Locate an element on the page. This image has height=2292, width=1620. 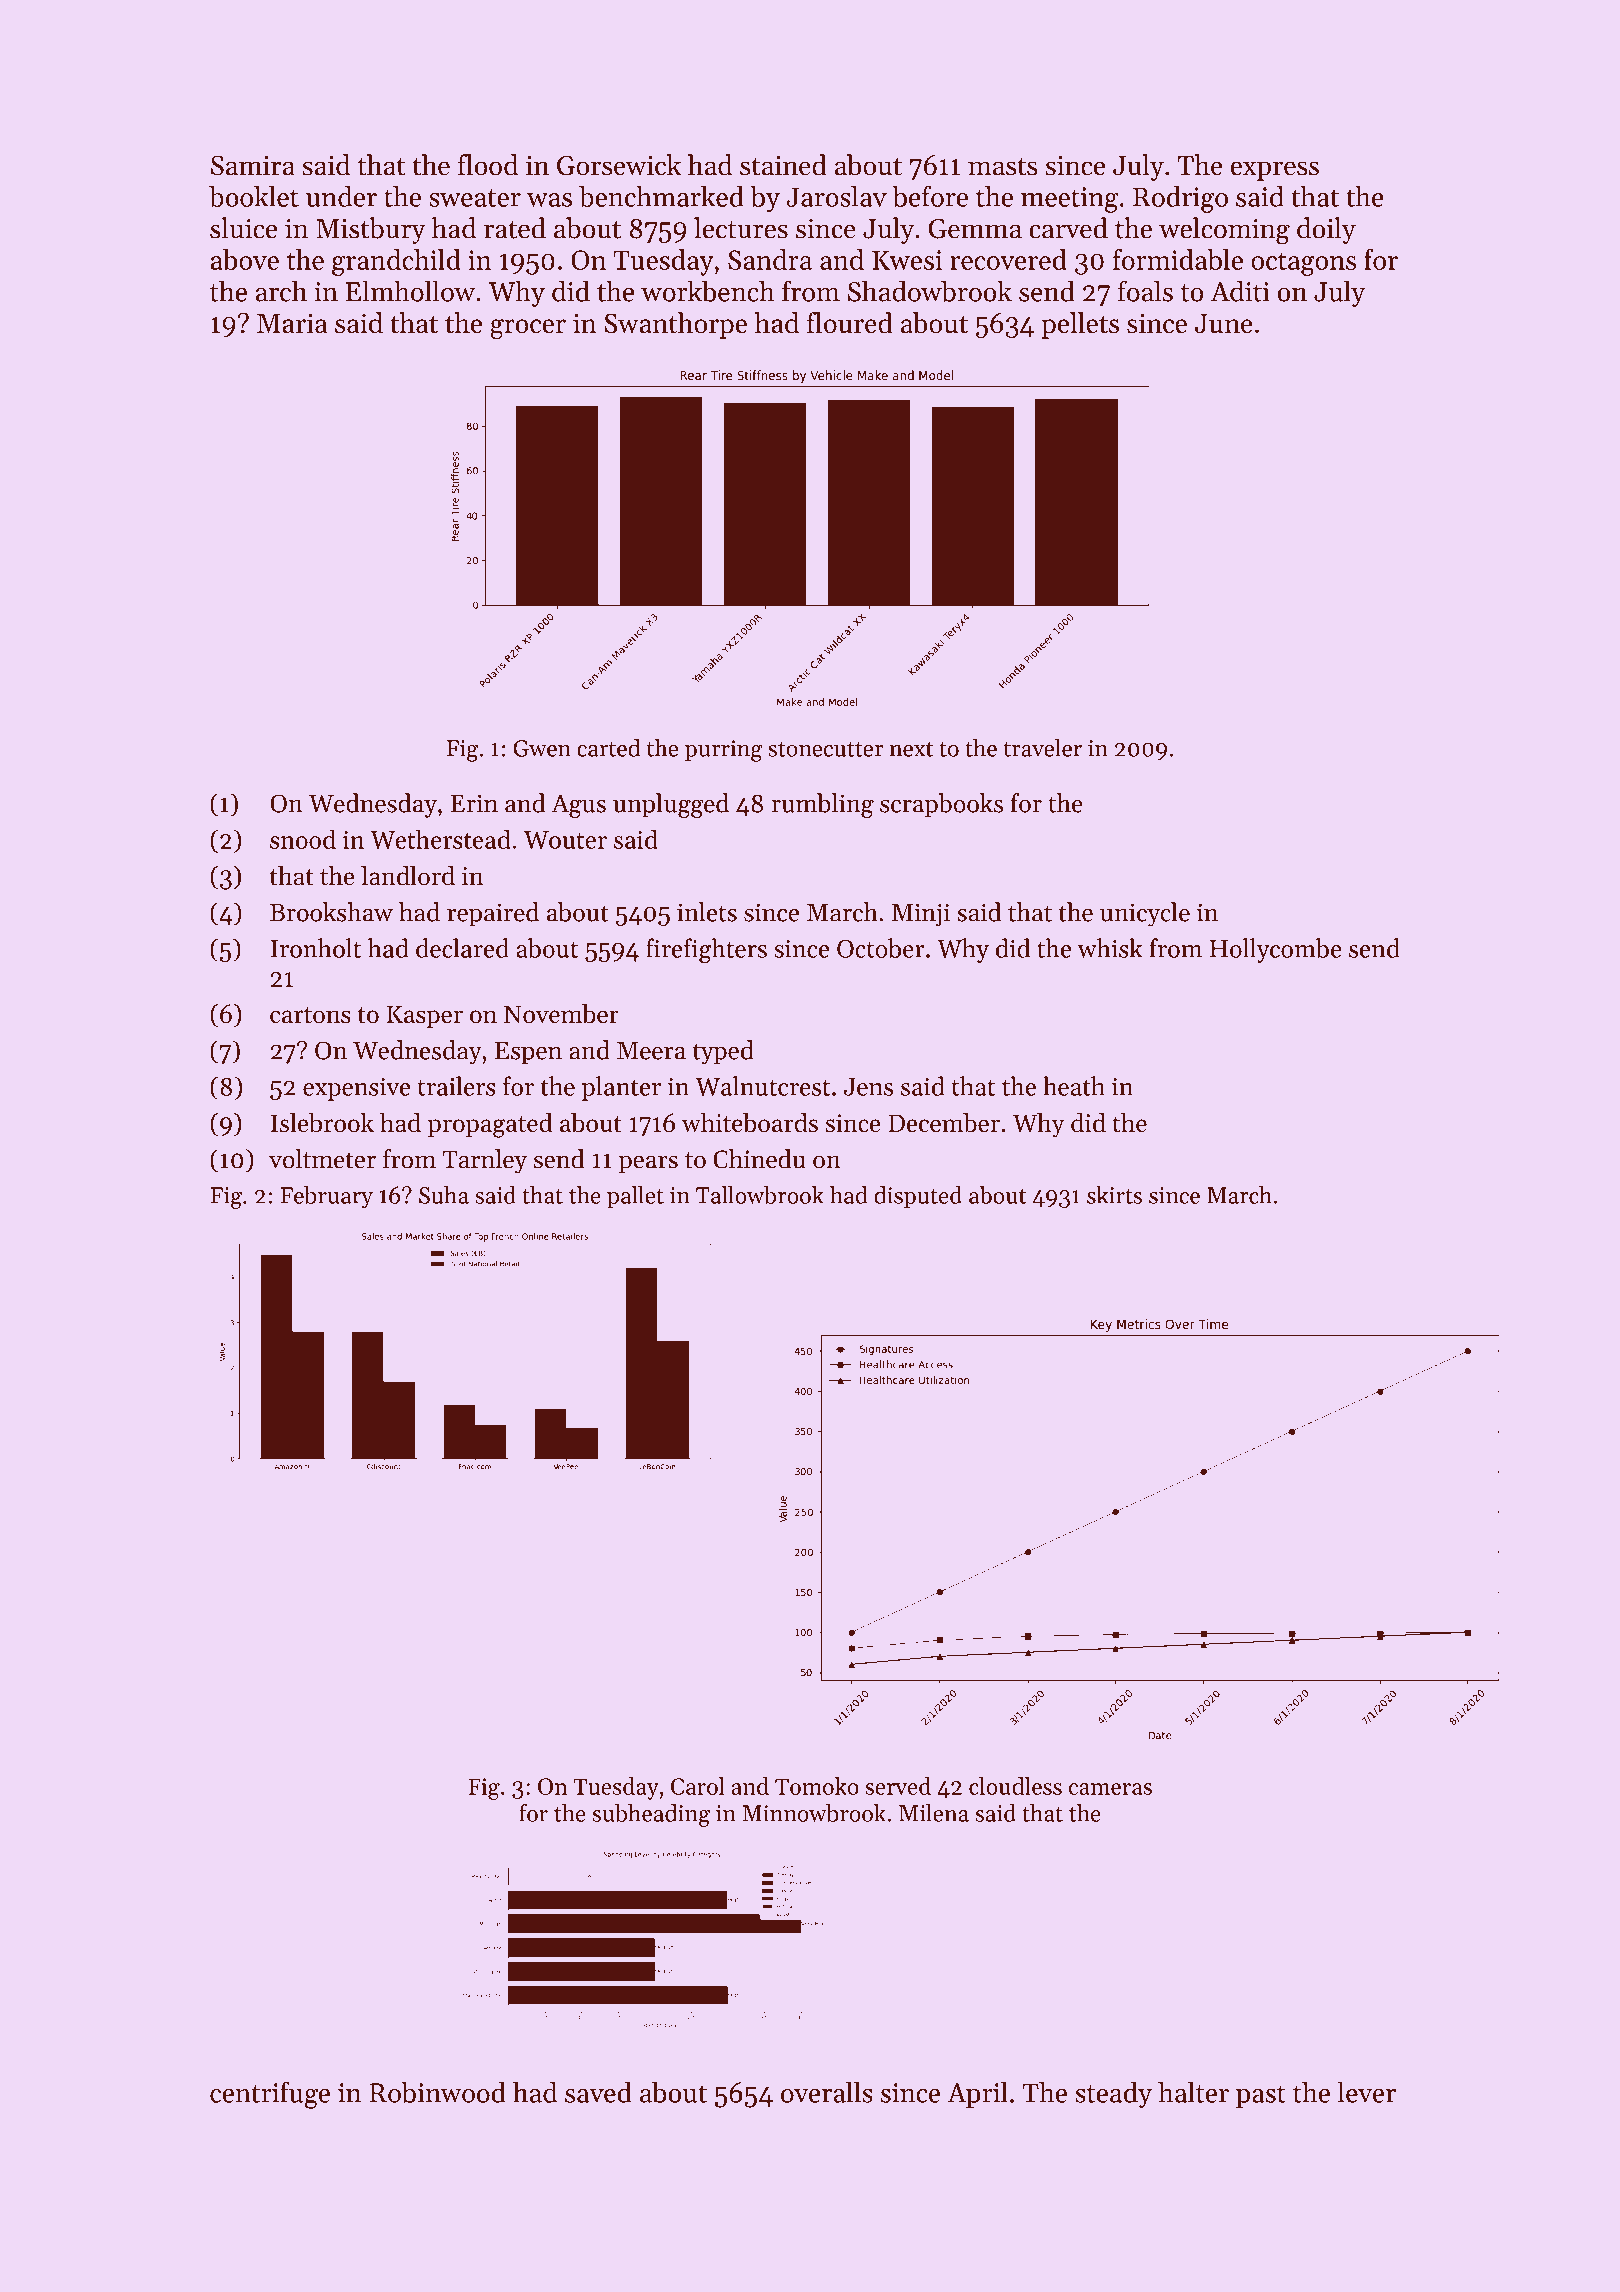
snood is located at coordinates (303, 839).
